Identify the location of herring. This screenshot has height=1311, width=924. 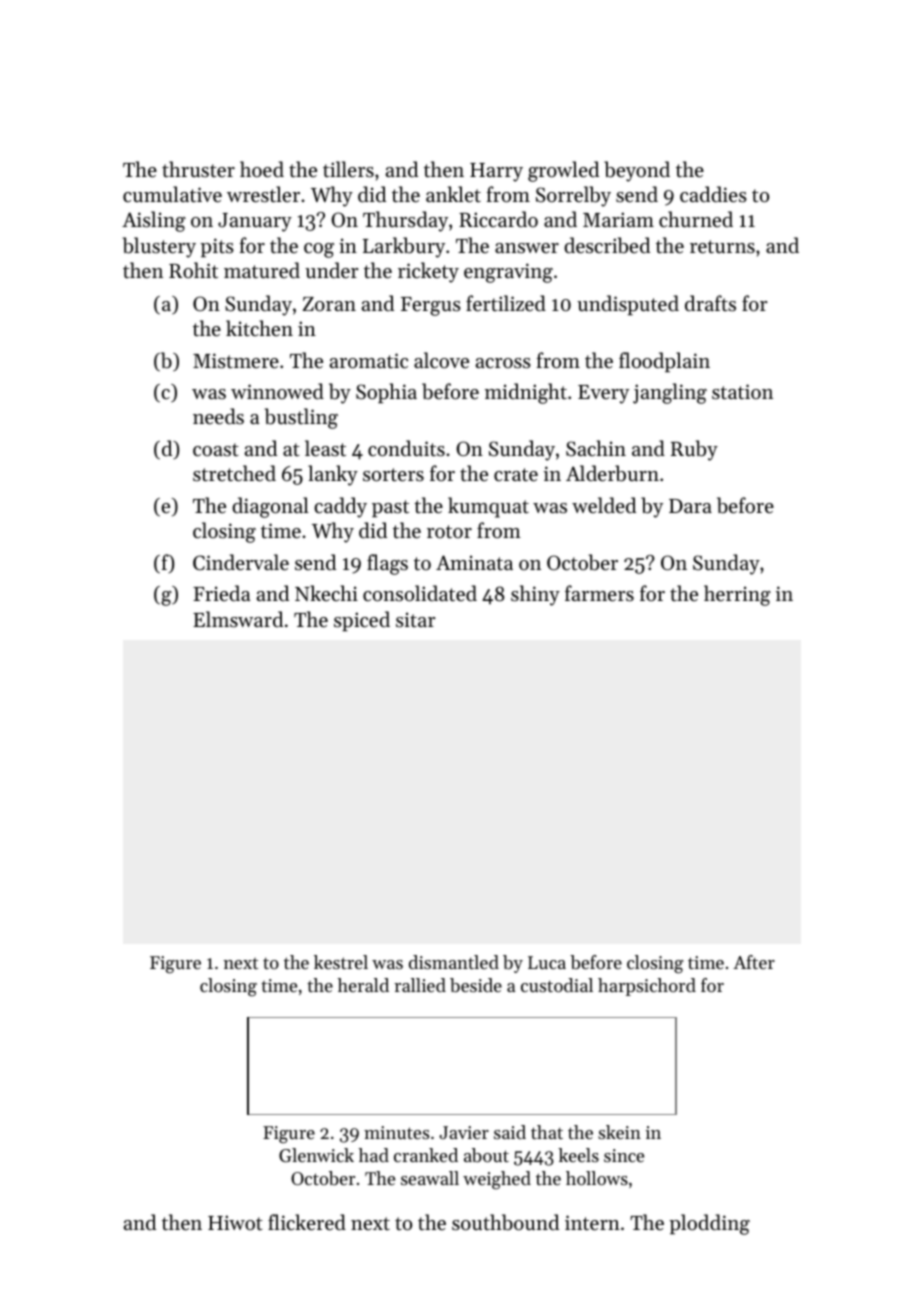
(737, 595).
